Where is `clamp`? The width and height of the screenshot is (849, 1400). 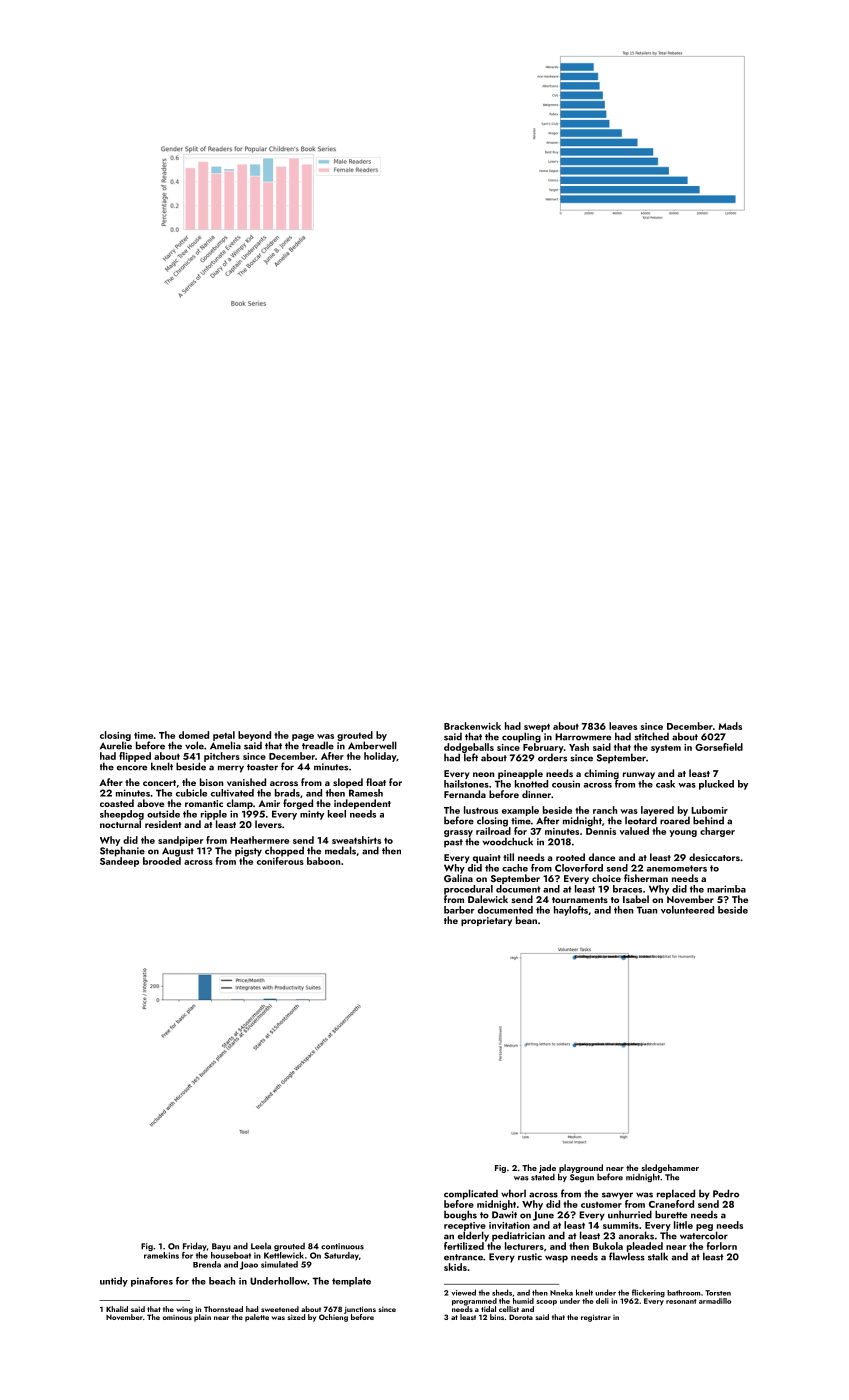
clamp is located at coordinates (240, 804).
